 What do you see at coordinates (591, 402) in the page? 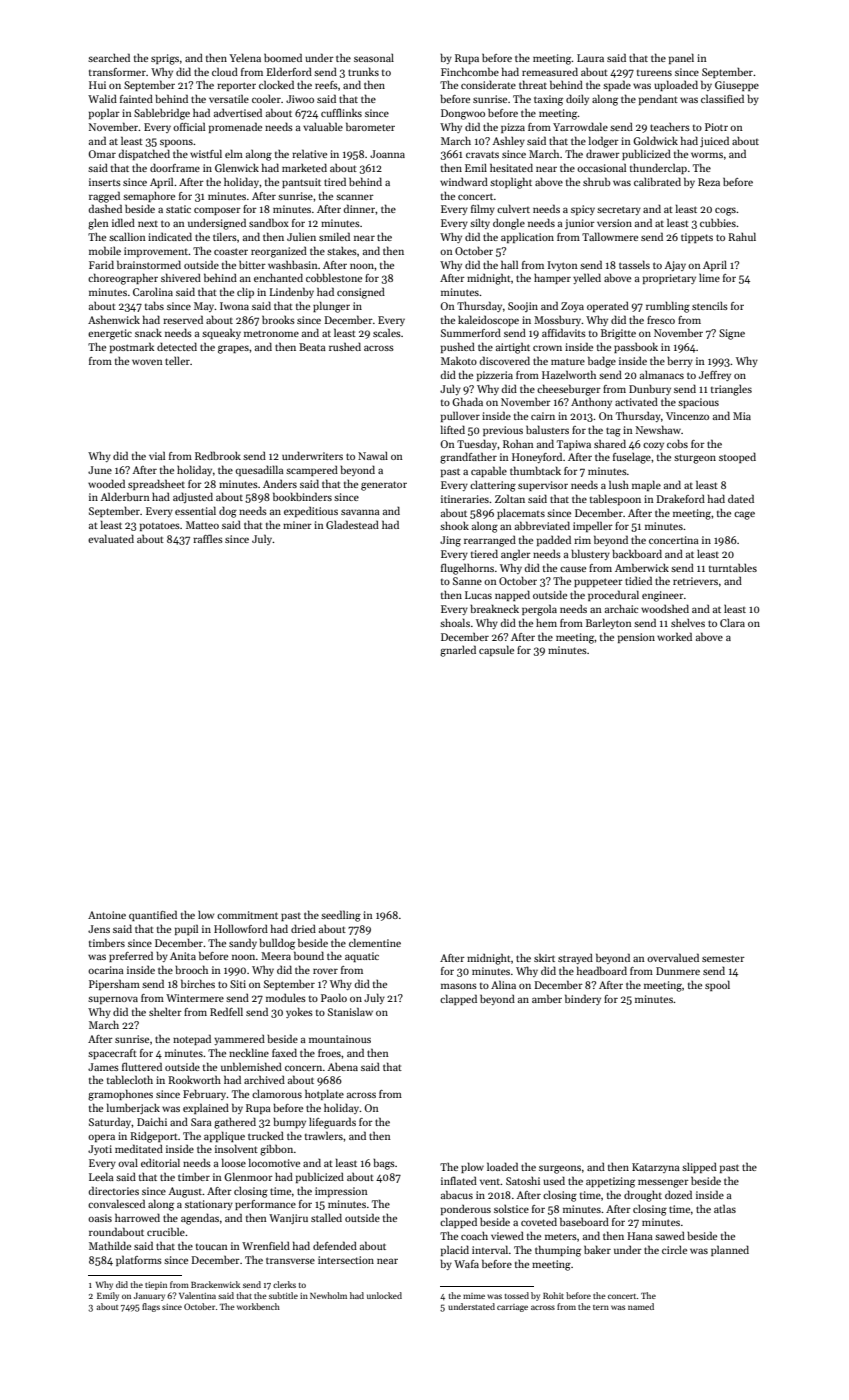
I see `Anthony` at bounding box center [591, 402].
